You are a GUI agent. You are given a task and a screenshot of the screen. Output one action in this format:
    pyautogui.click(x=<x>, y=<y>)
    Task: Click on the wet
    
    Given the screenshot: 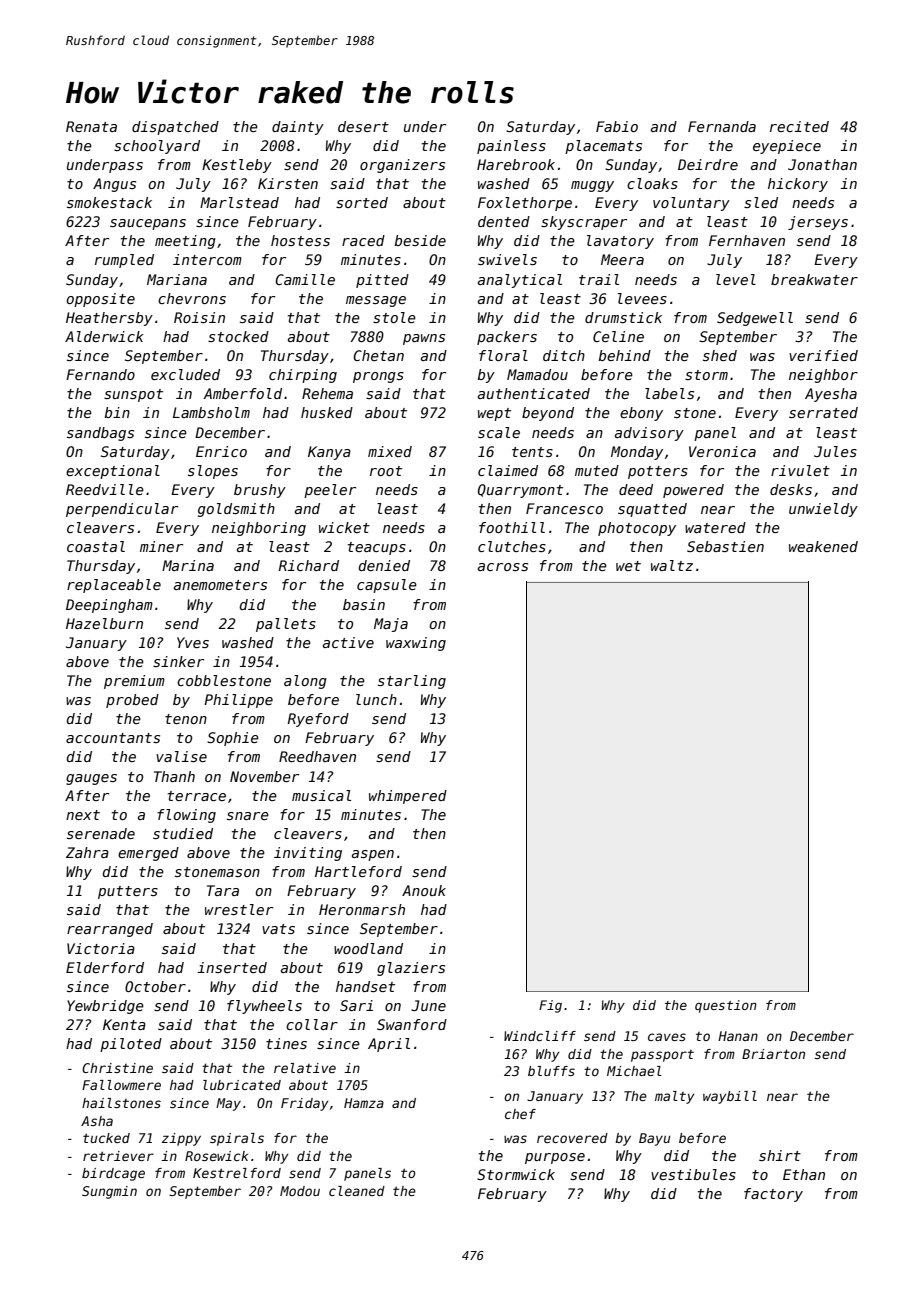 What is the action you would take?
    pyautogui.click(x=628, y=566)
